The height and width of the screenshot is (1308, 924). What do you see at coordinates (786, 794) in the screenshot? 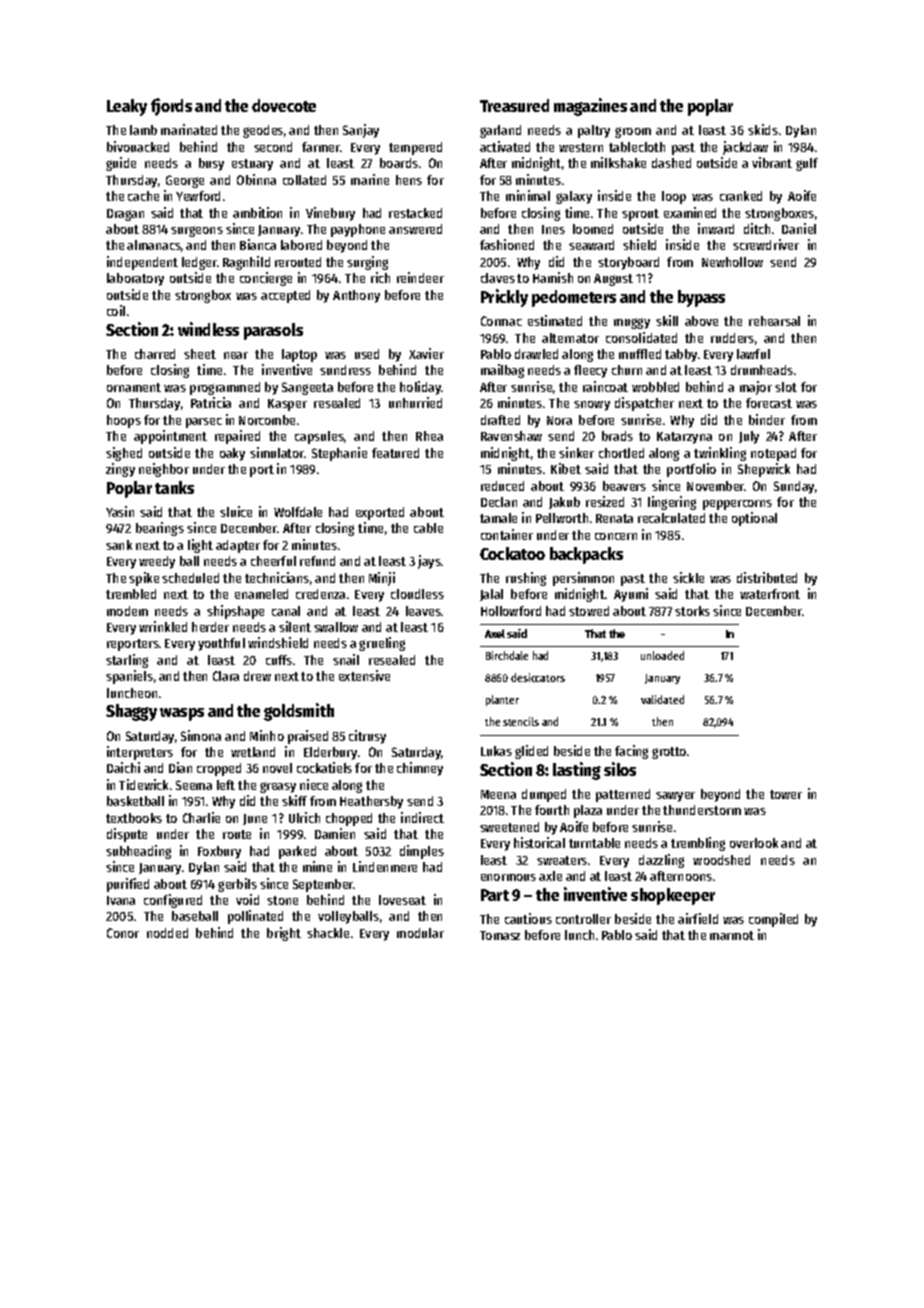
I see `tower` at bounding box center [786, 794].
